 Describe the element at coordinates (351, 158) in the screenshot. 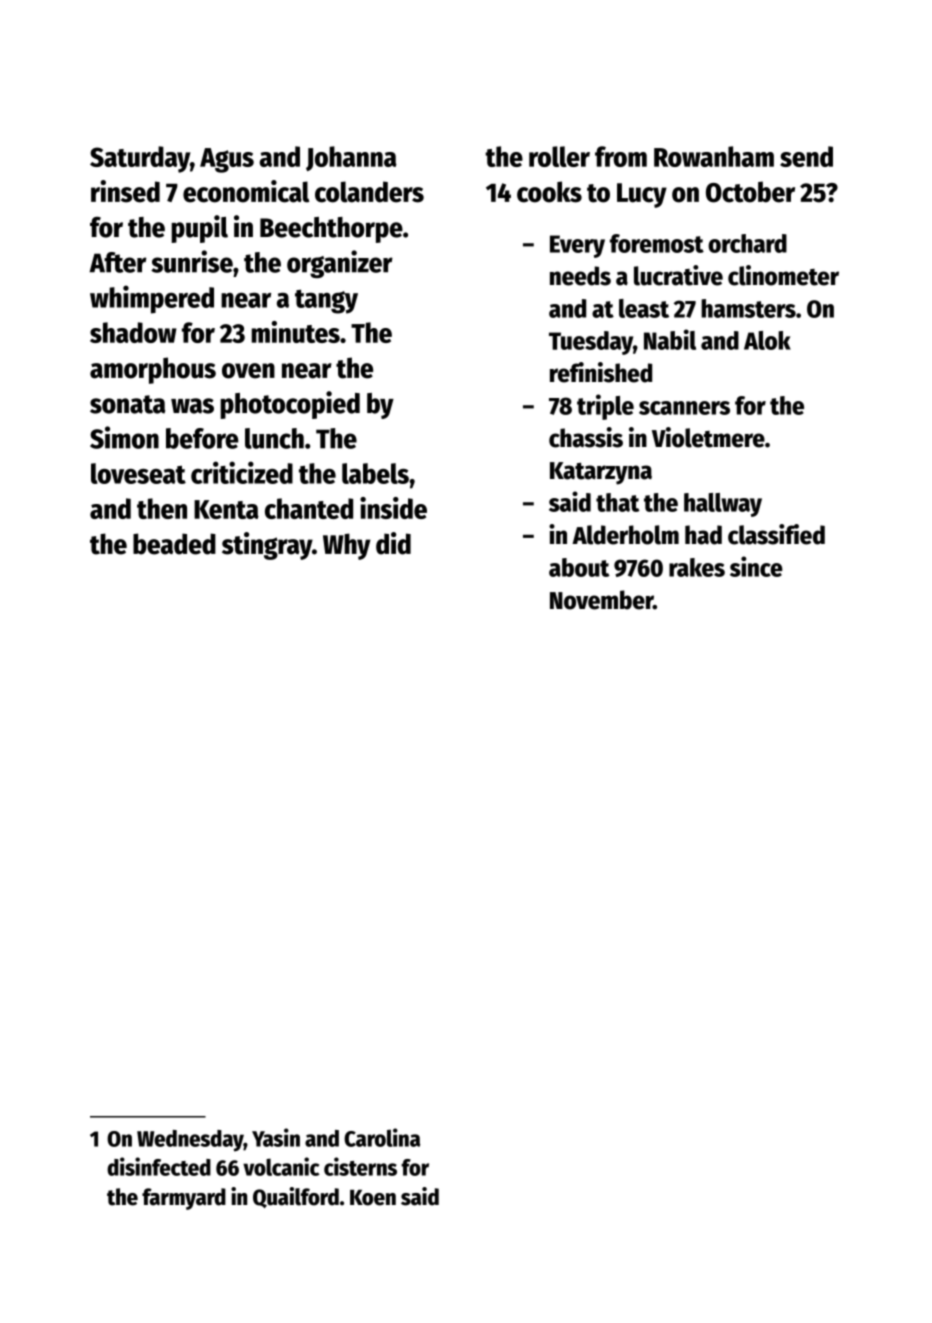

I see `Johanna` at that location.
